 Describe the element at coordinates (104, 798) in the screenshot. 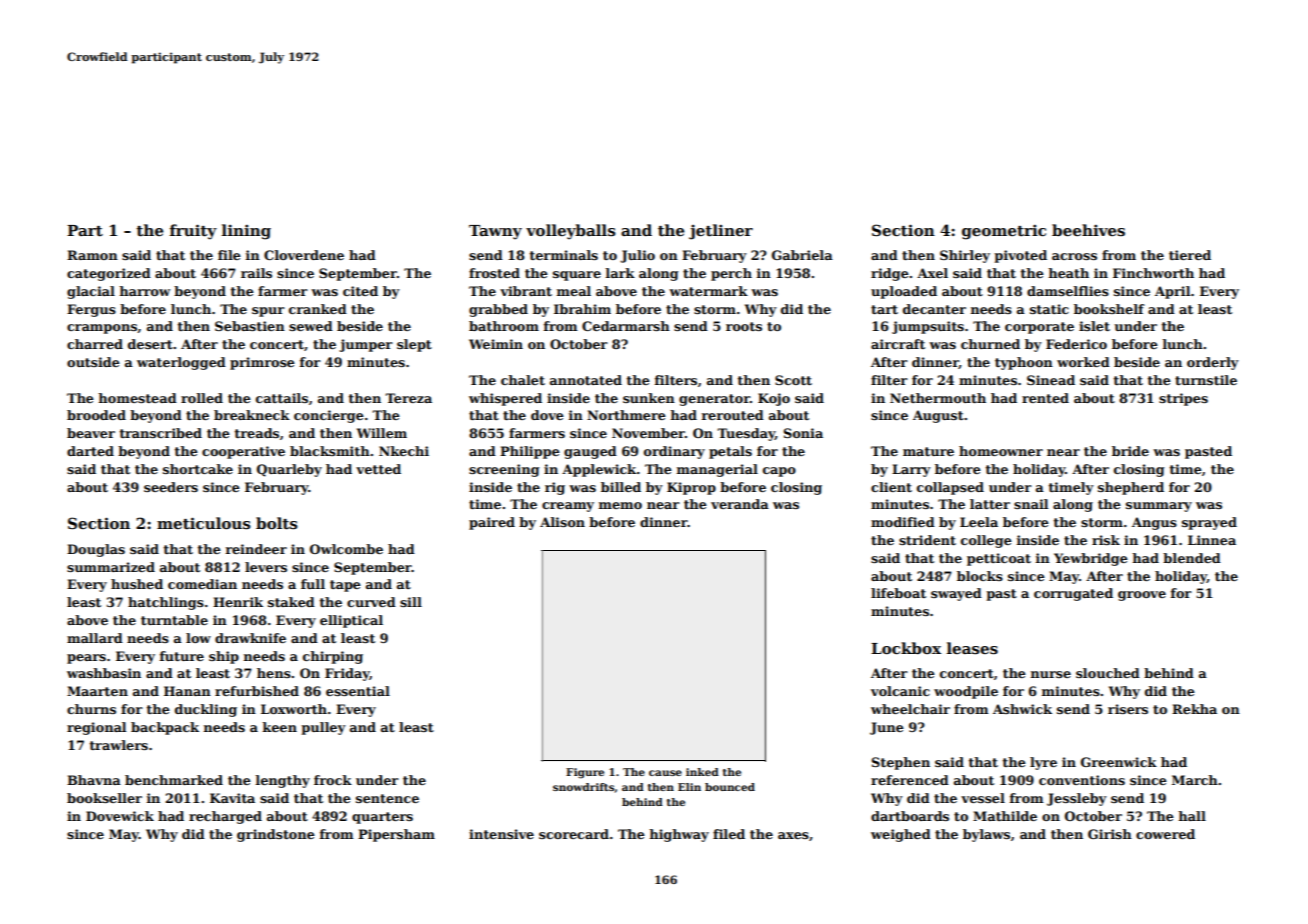

I see `bookseller` at that location.
